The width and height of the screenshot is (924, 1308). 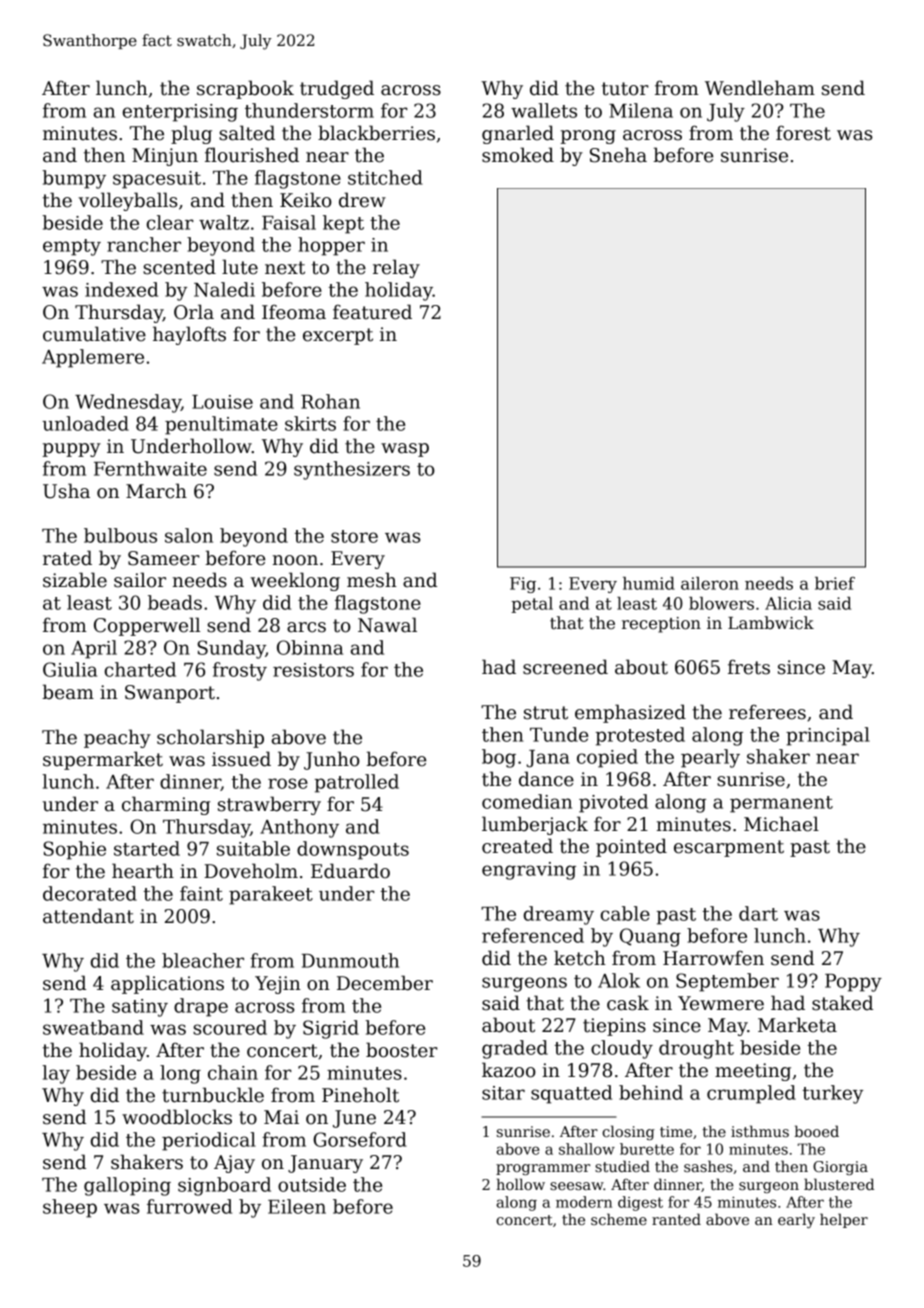 I want to click on Sneha, so click(x=618, y=155).
